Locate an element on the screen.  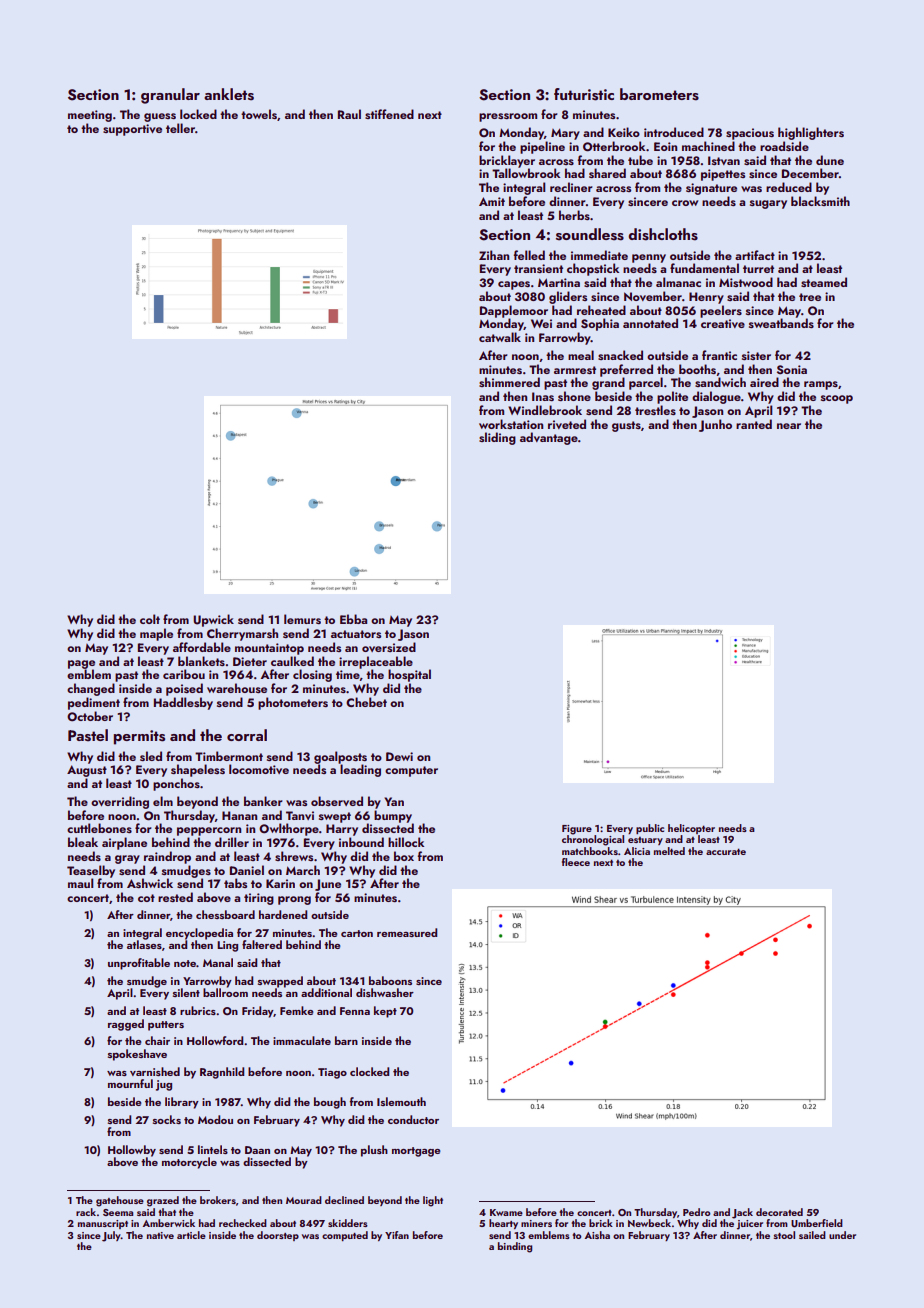
Aisha is located at coordinates (597, 1235).
